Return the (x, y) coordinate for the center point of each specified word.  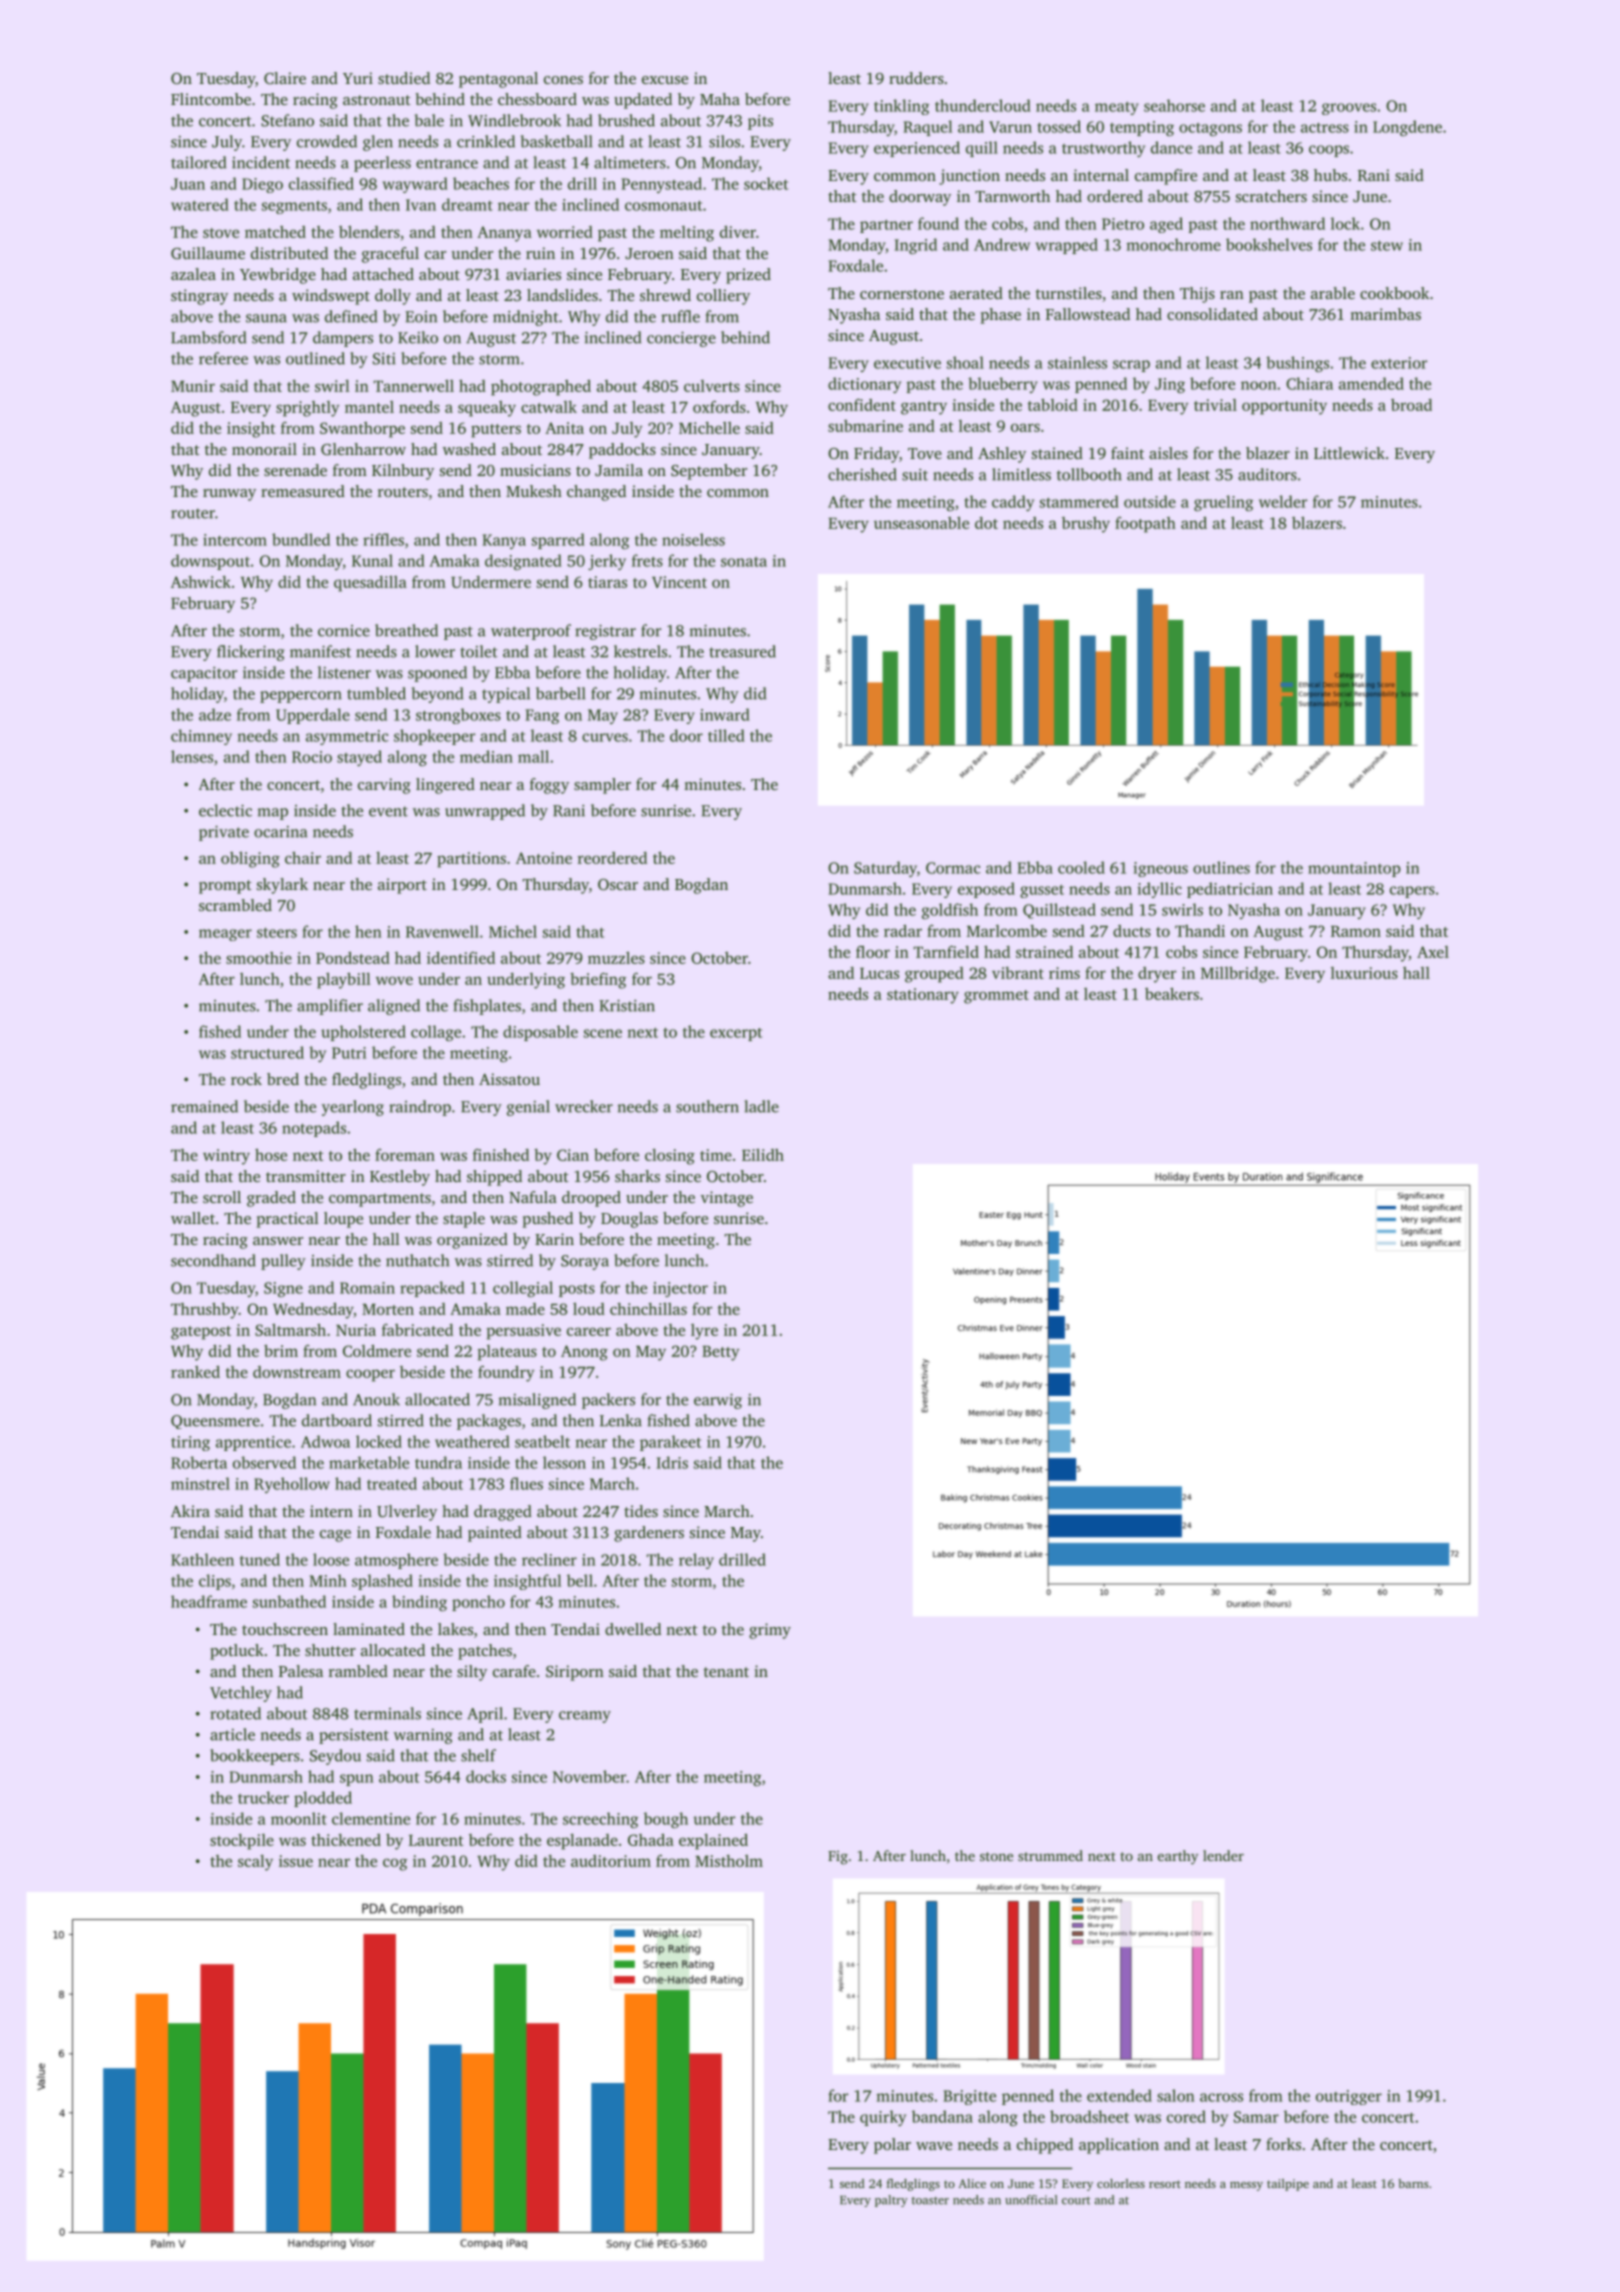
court (1076, 2201)
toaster (930, 2201)
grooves (1349, 109)
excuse (665, 80)
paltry (891, 2201)
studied (404, 78)
